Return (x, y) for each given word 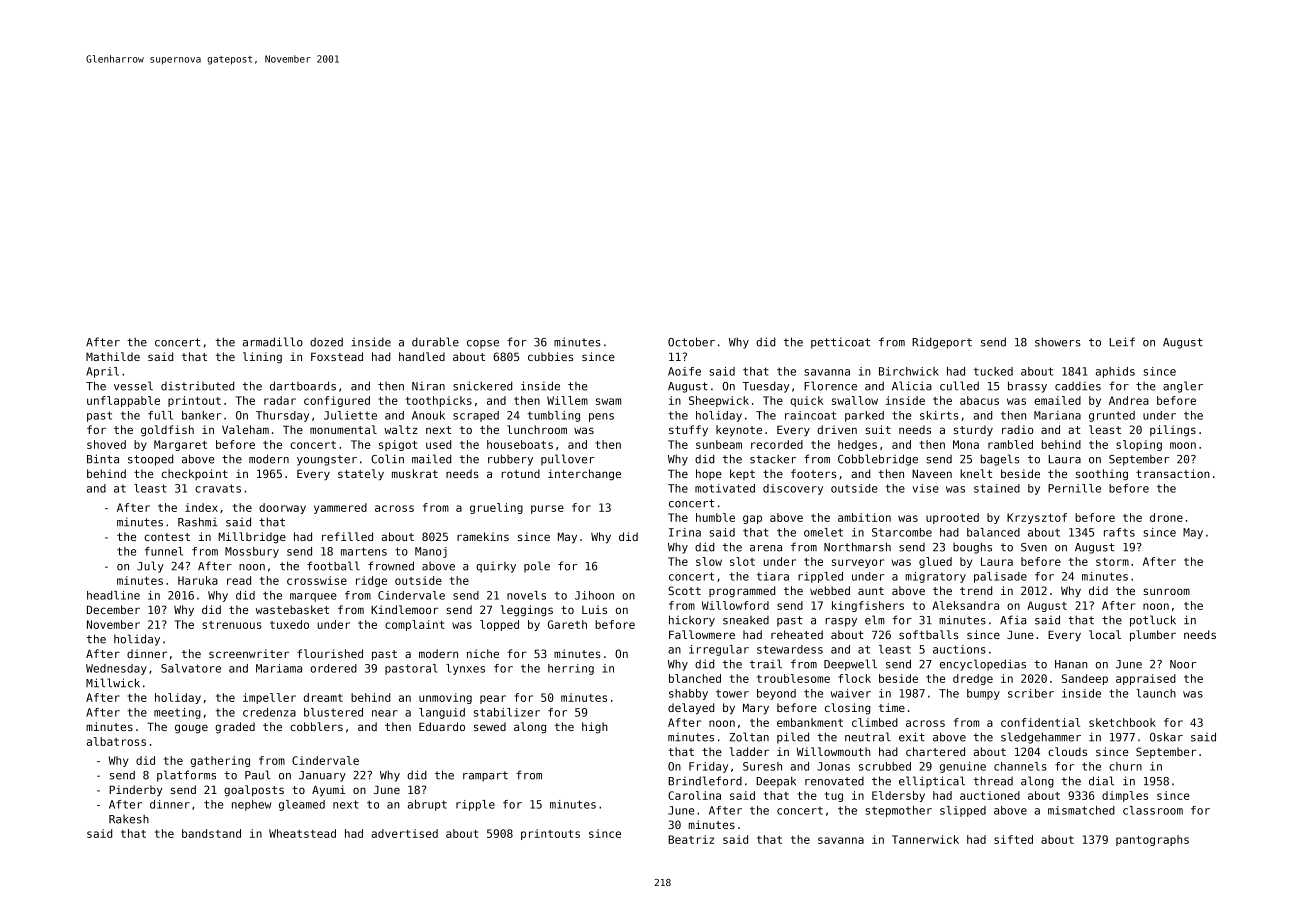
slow (709, 561)
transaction (1173, 473)
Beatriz (691, 839)
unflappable (123, 401)
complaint (415, 625)
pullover (567, 460)
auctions (959, 649)
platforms (186, 776)
